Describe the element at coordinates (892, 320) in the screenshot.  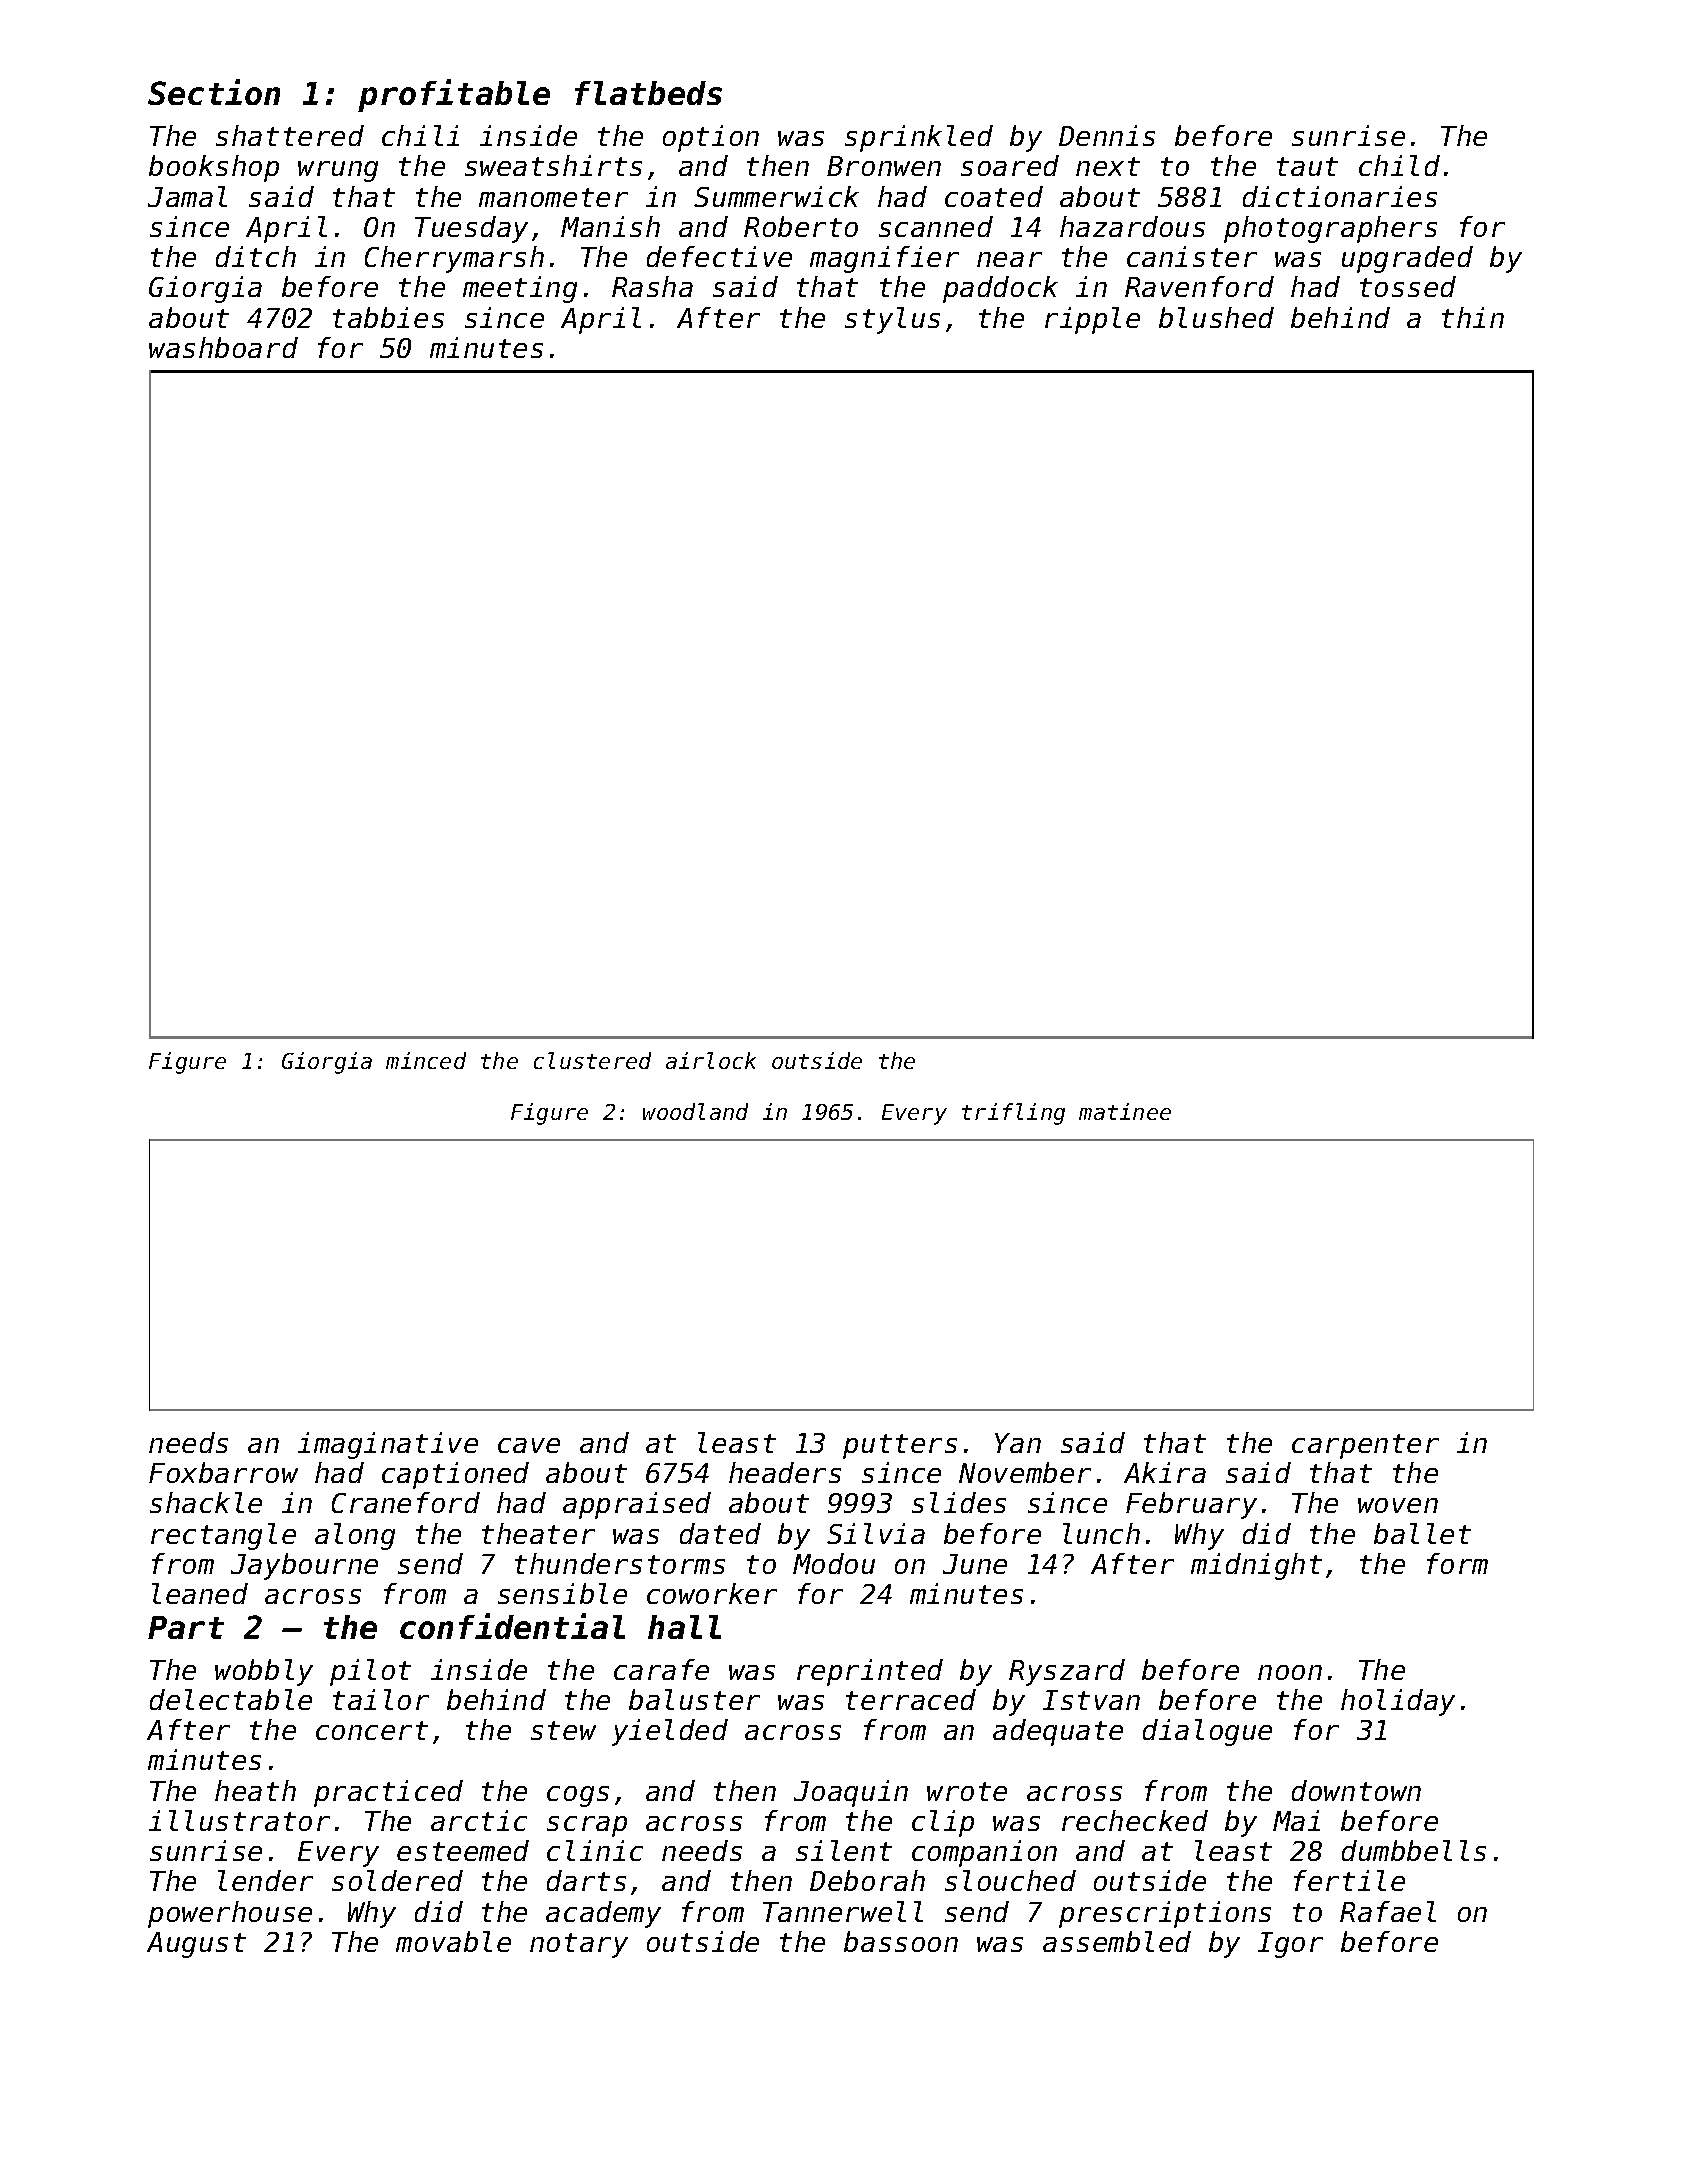
I see `stylus` at that location.
